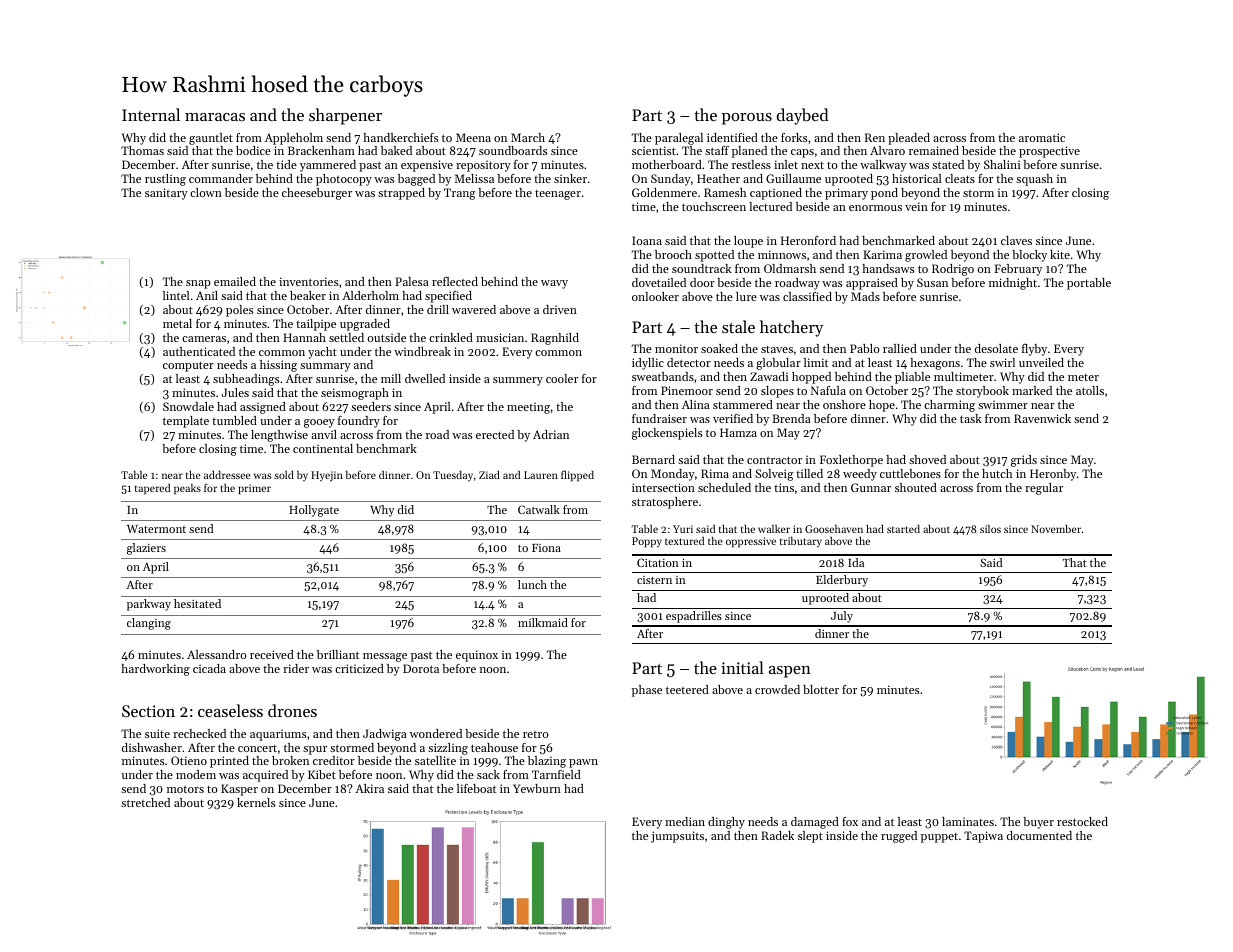 The width and height of the screenshot is (1233, 952). What do you see at coordinates (738, 326) in the screenshot?
I see `stale` at bounding box center [738, 326].
